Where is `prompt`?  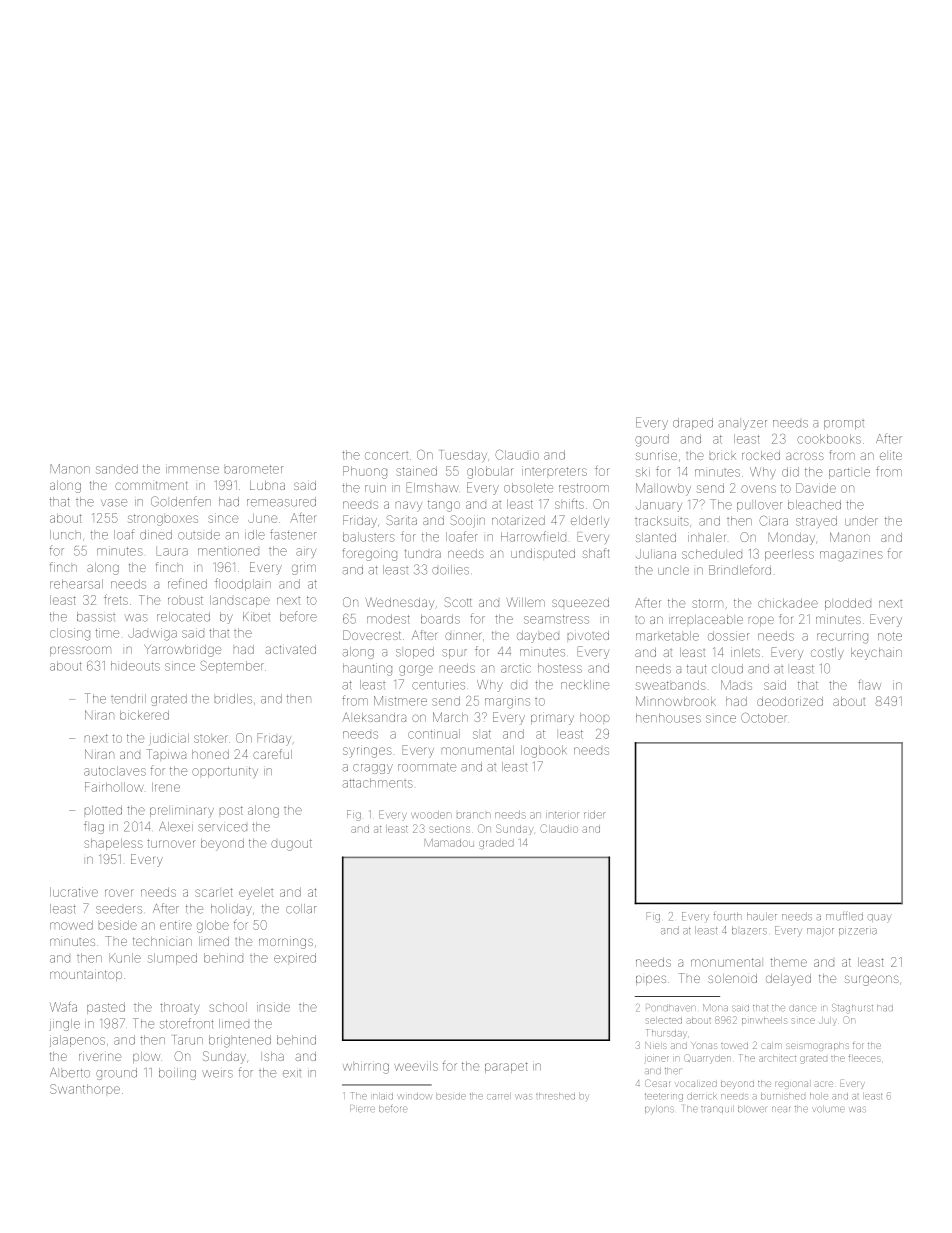 prompt is located at coordinates (844, 425).
